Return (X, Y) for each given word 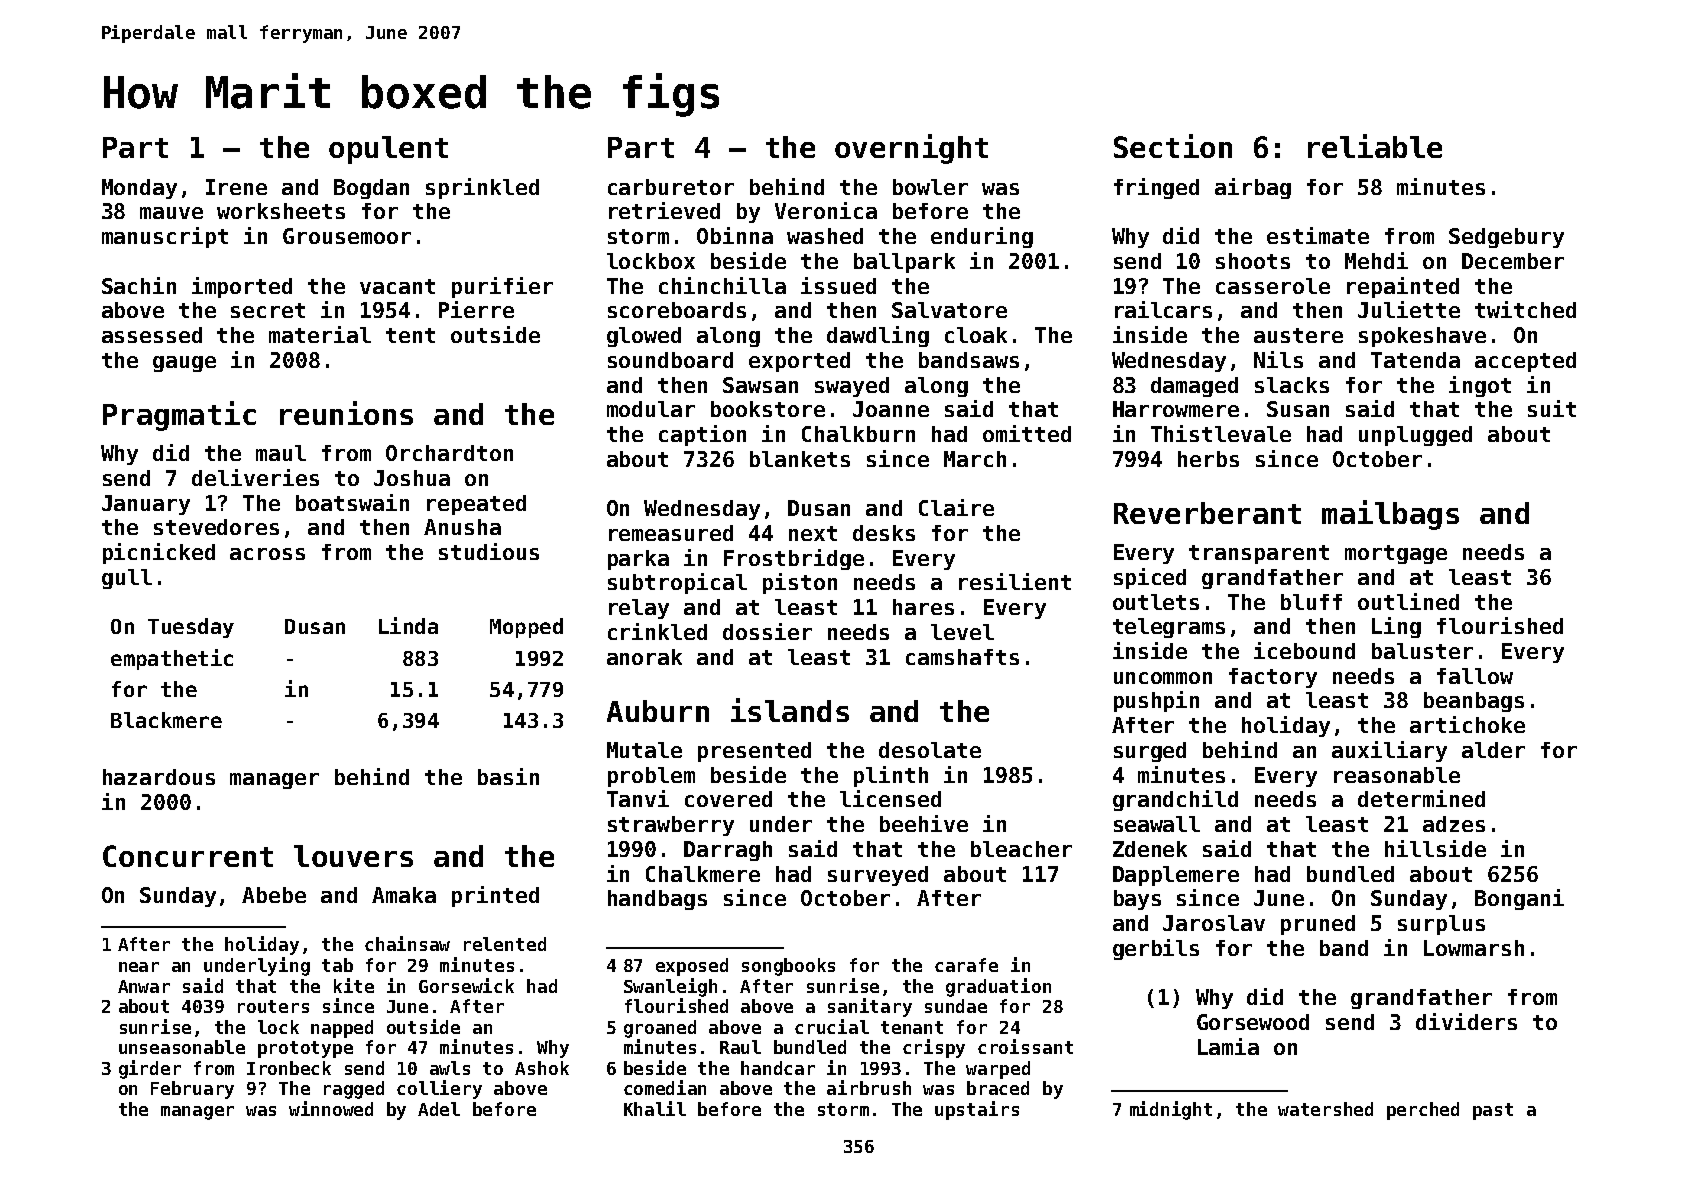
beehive (924, 823)
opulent (388, 150)
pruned (1318, 925)
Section (1173, 146)
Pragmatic (179, 416)
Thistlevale (1221, 433)
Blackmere (166, 720)
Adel (439, 1109)
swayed (852, 387)
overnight (911, 149)
